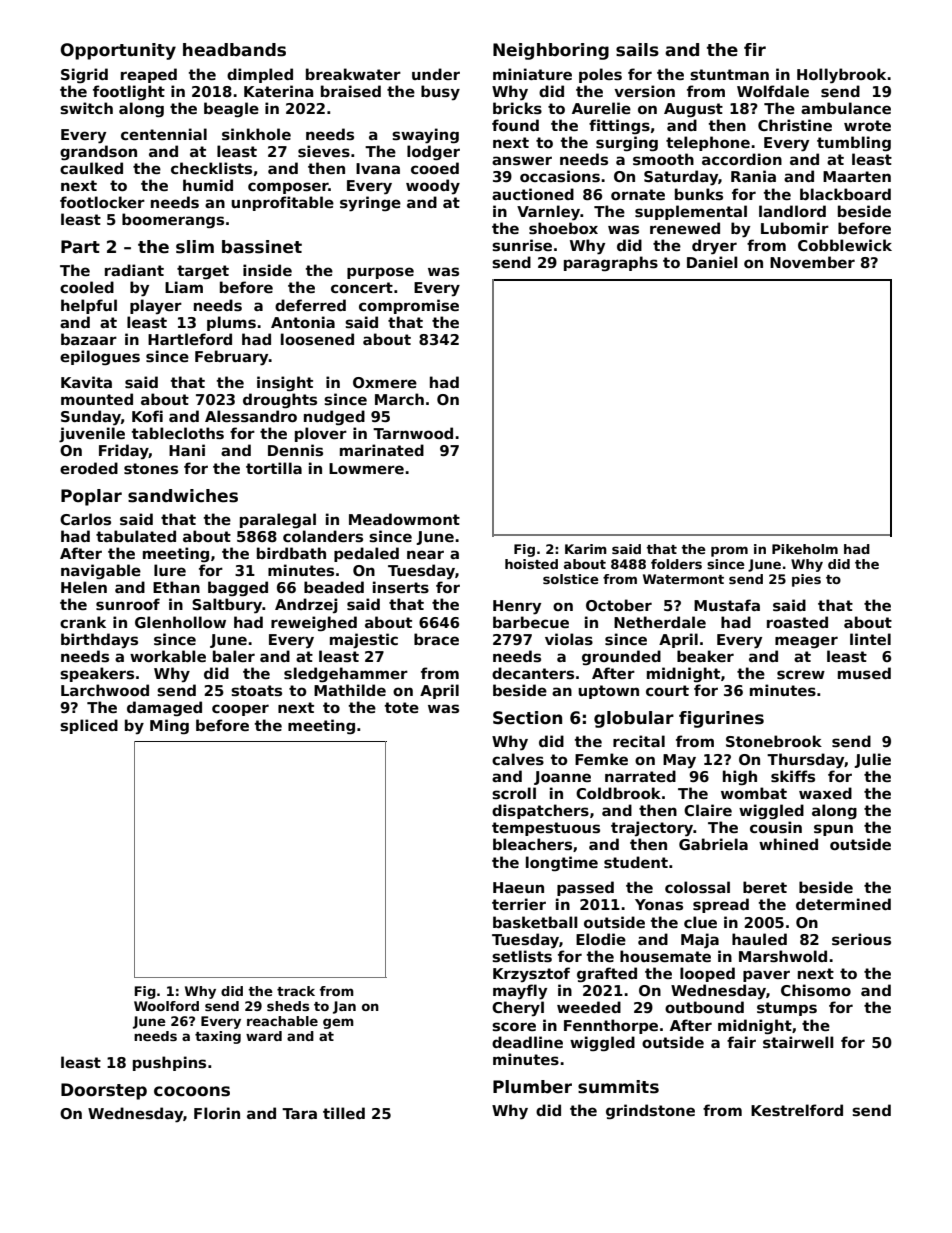 The height and width of the image is (1233, 952). Describe the element at coordinates (797, 1110) in the image. I see `Kestrelford` at that location.
